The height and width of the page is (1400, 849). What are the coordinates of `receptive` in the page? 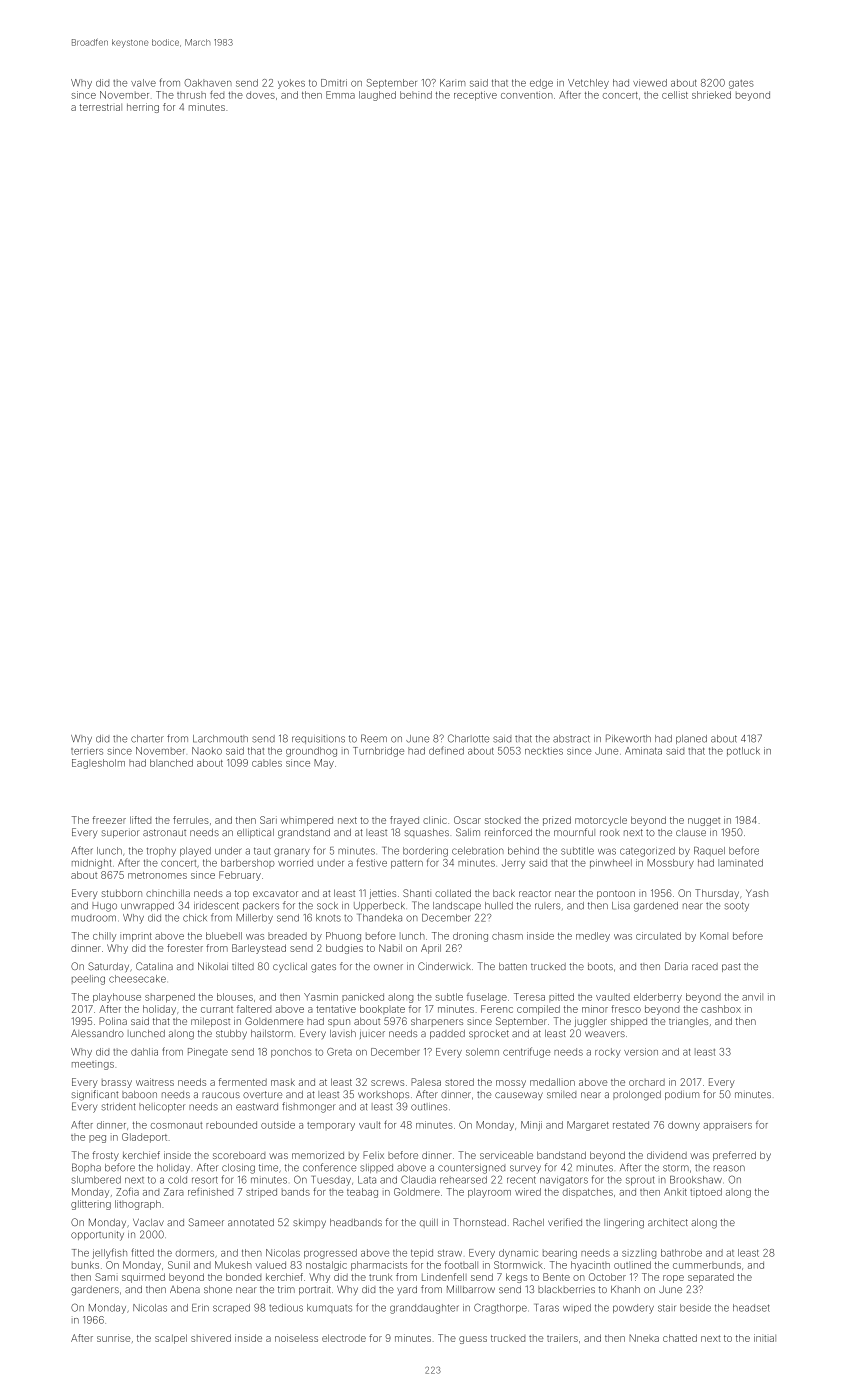 It's located at (475, 96).
